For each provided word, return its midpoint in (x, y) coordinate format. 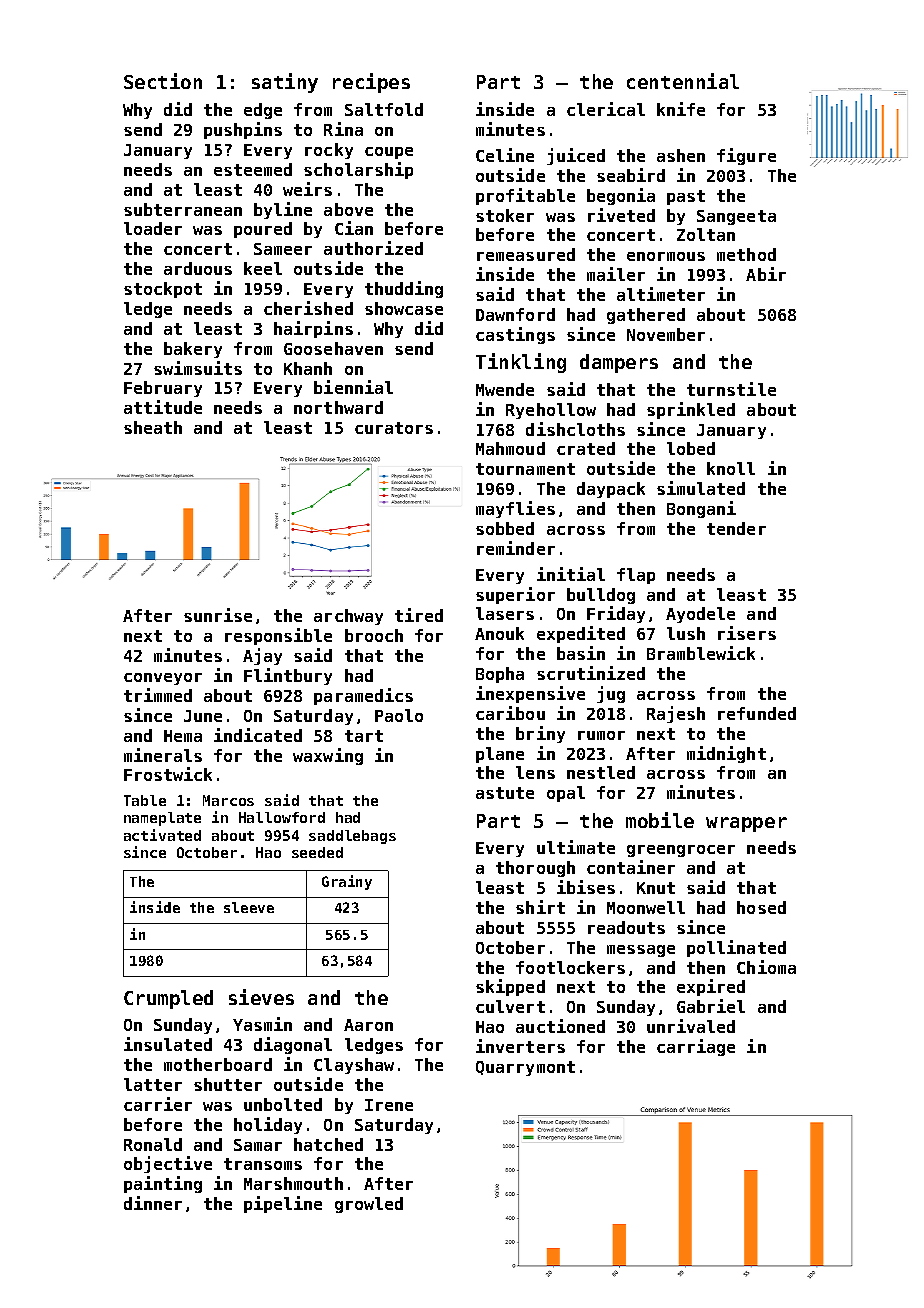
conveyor (163, 679)
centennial (683, 81)
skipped (510, 987)
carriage (696, 1047)
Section (163, 81)
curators (394, 428)
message (641, 951)
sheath (153, 427)
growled (369, 1205)
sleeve (249, 907)
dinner (153, 1203)
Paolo (399, 715)
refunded (757, 713)
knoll (731, 468)
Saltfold (384, 109)
